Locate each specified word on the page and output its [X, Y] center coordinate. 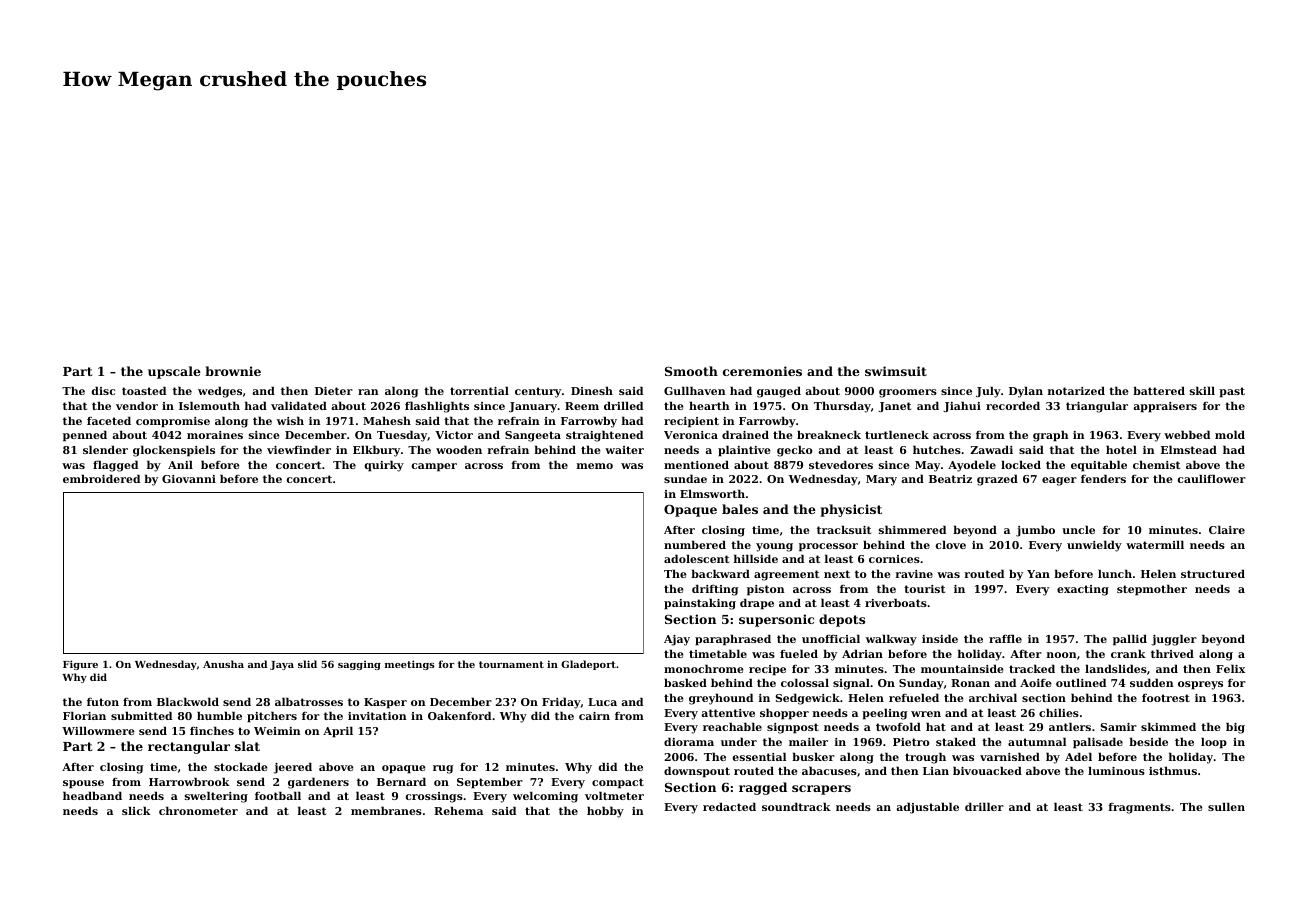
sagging [359, 665]
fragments [1139, 808]
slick [136, 810]
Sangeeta [533, 436]
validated [299, 405]
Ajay [677, 640]
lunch [1115, 573]
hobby [605, 812]
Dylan [1026, 392]
